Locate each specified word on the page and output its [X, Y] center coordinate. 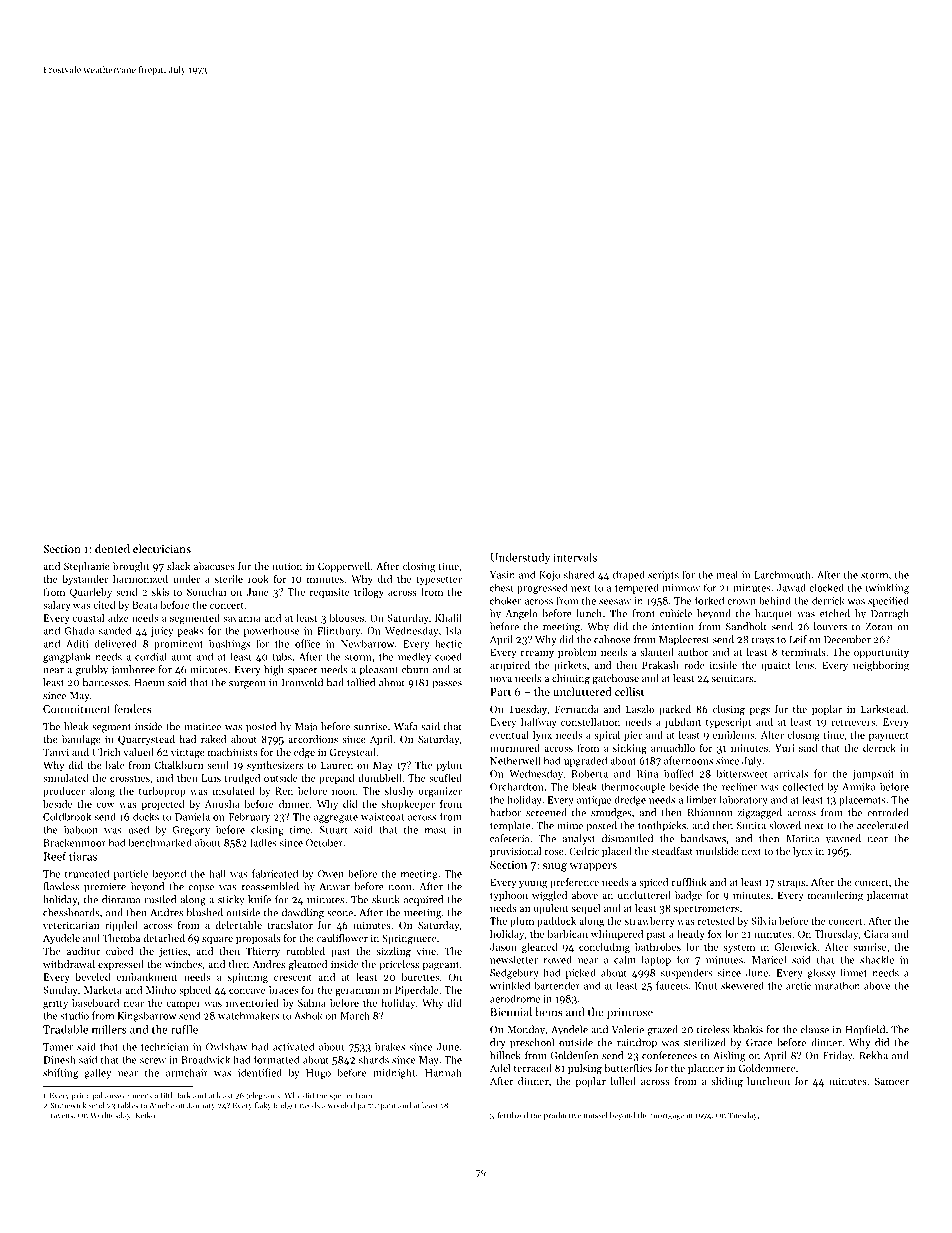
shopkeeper [408, 805]
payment [889, 736]
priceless [399, 965]
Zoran [879, 627]
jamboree [133, 670]
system [739, 948]
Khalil [448, 618]
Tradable [65, 1029]
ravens [62, 1116]
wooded [341, 1105]
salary [57, 606]
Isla [454, 630]
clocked [827, 587]
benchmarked [160, 842]
